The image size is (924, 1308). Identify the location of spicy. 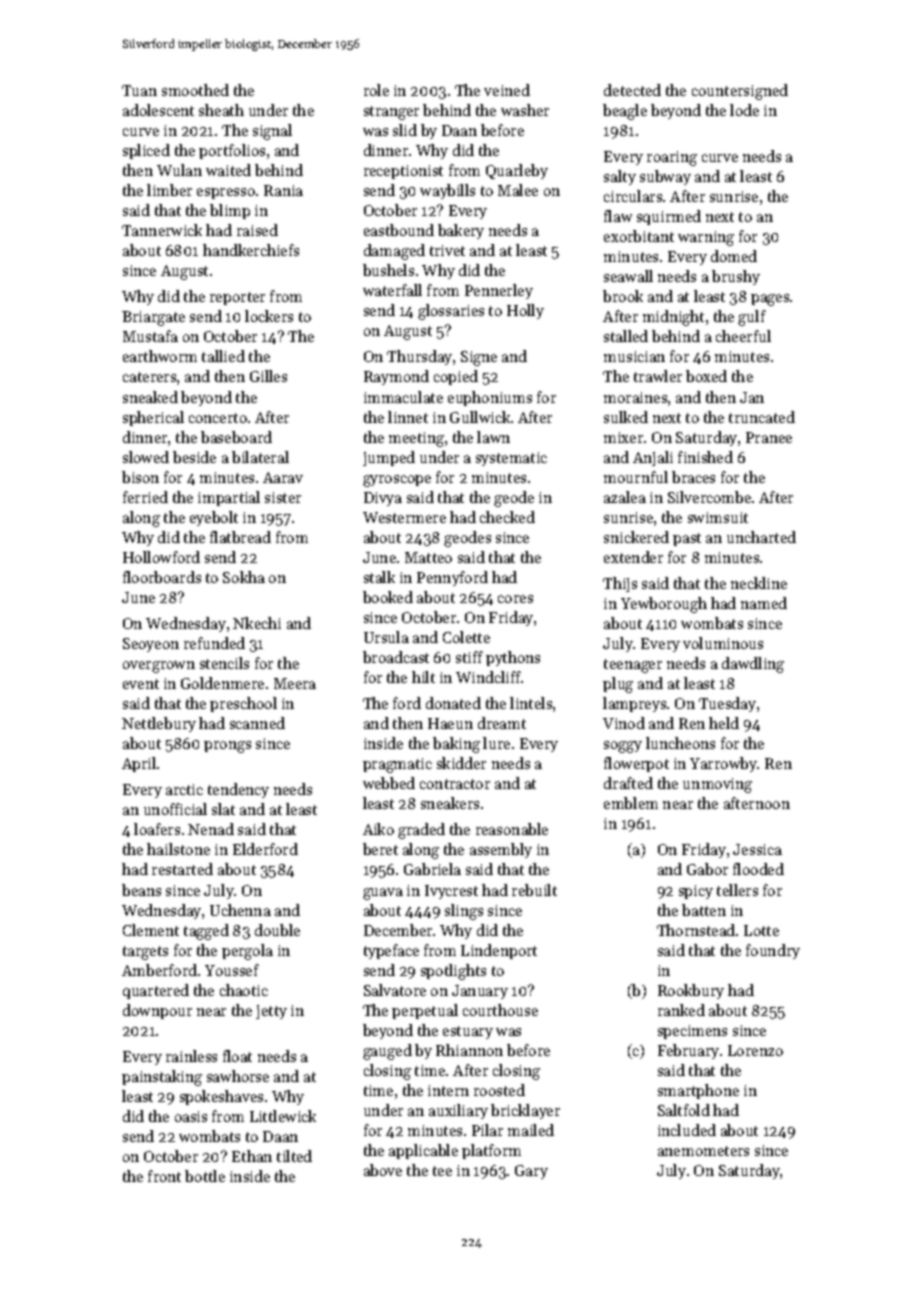
(696, 892).
